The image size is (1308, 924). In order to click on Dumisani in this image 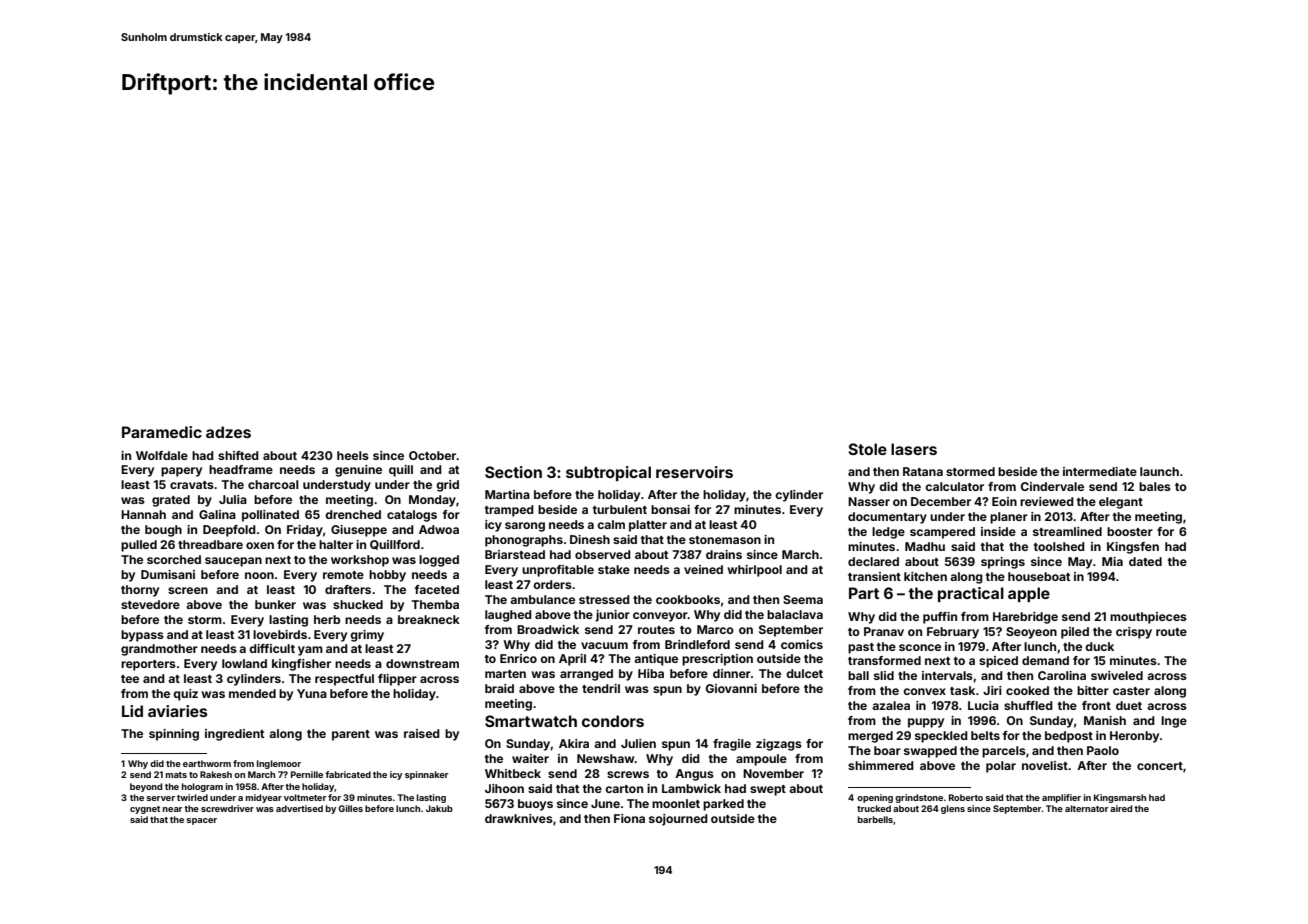, I will do `click(168, 574)`.
